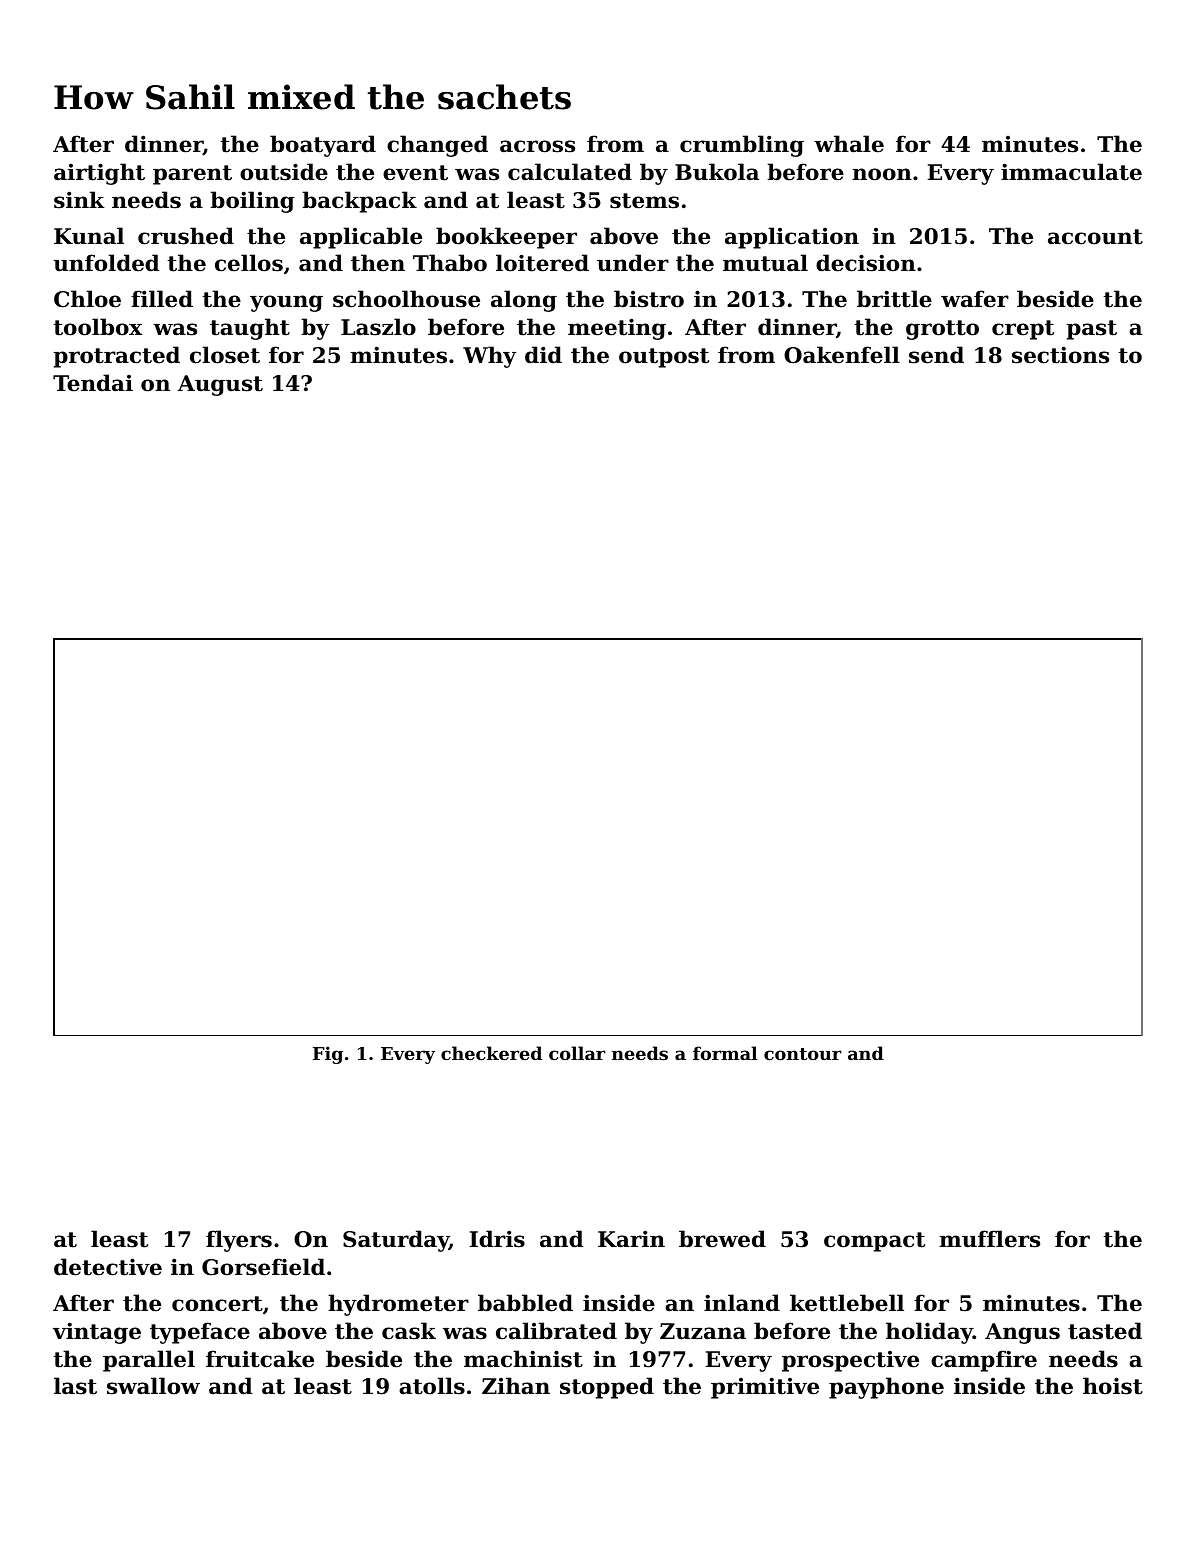  What do you see at coordinates (99, 174) in the screenshot?
I see `airtight` at bounding box center [99, 174].
